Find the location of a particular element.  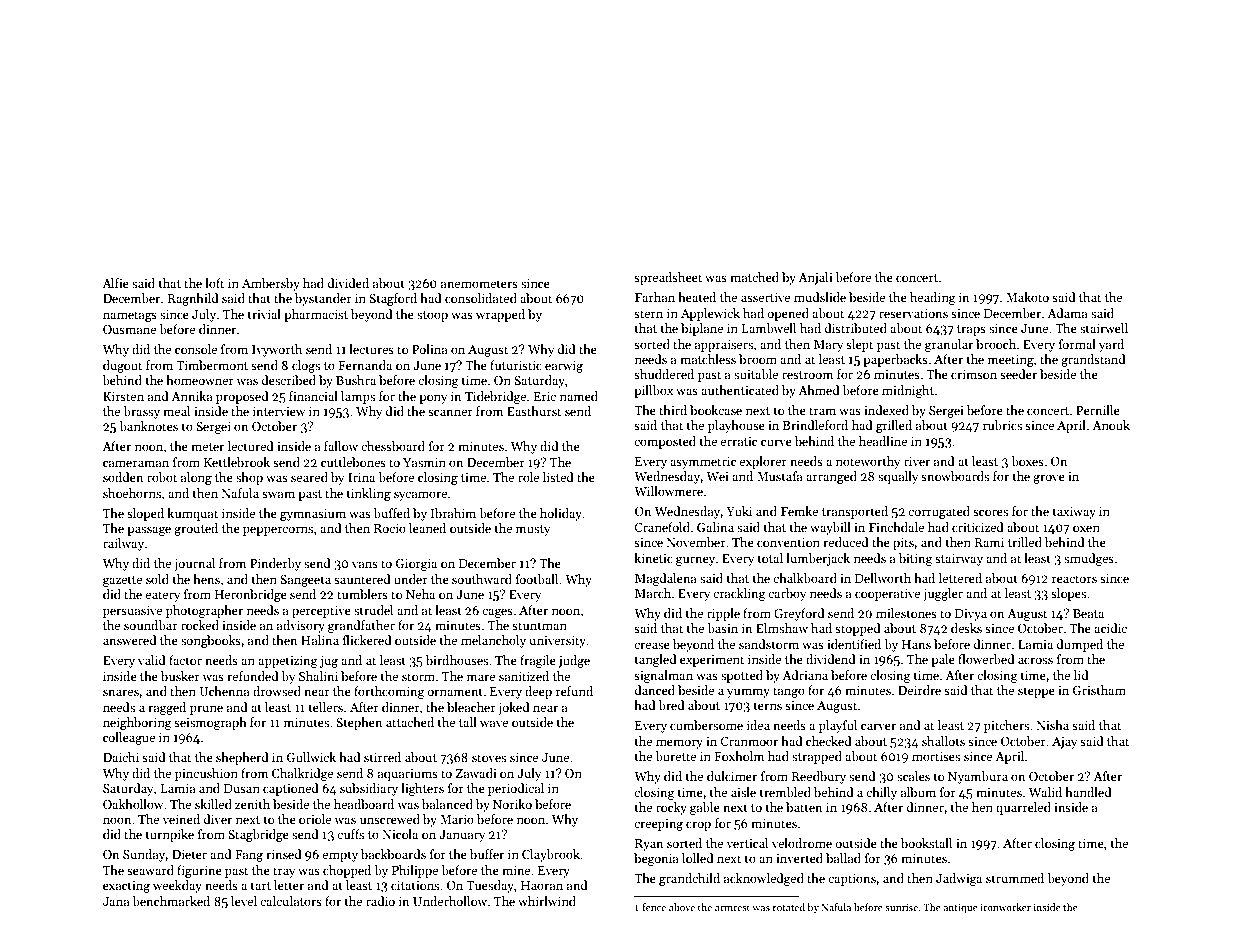

periodical is located at coordinates (516, 789).
